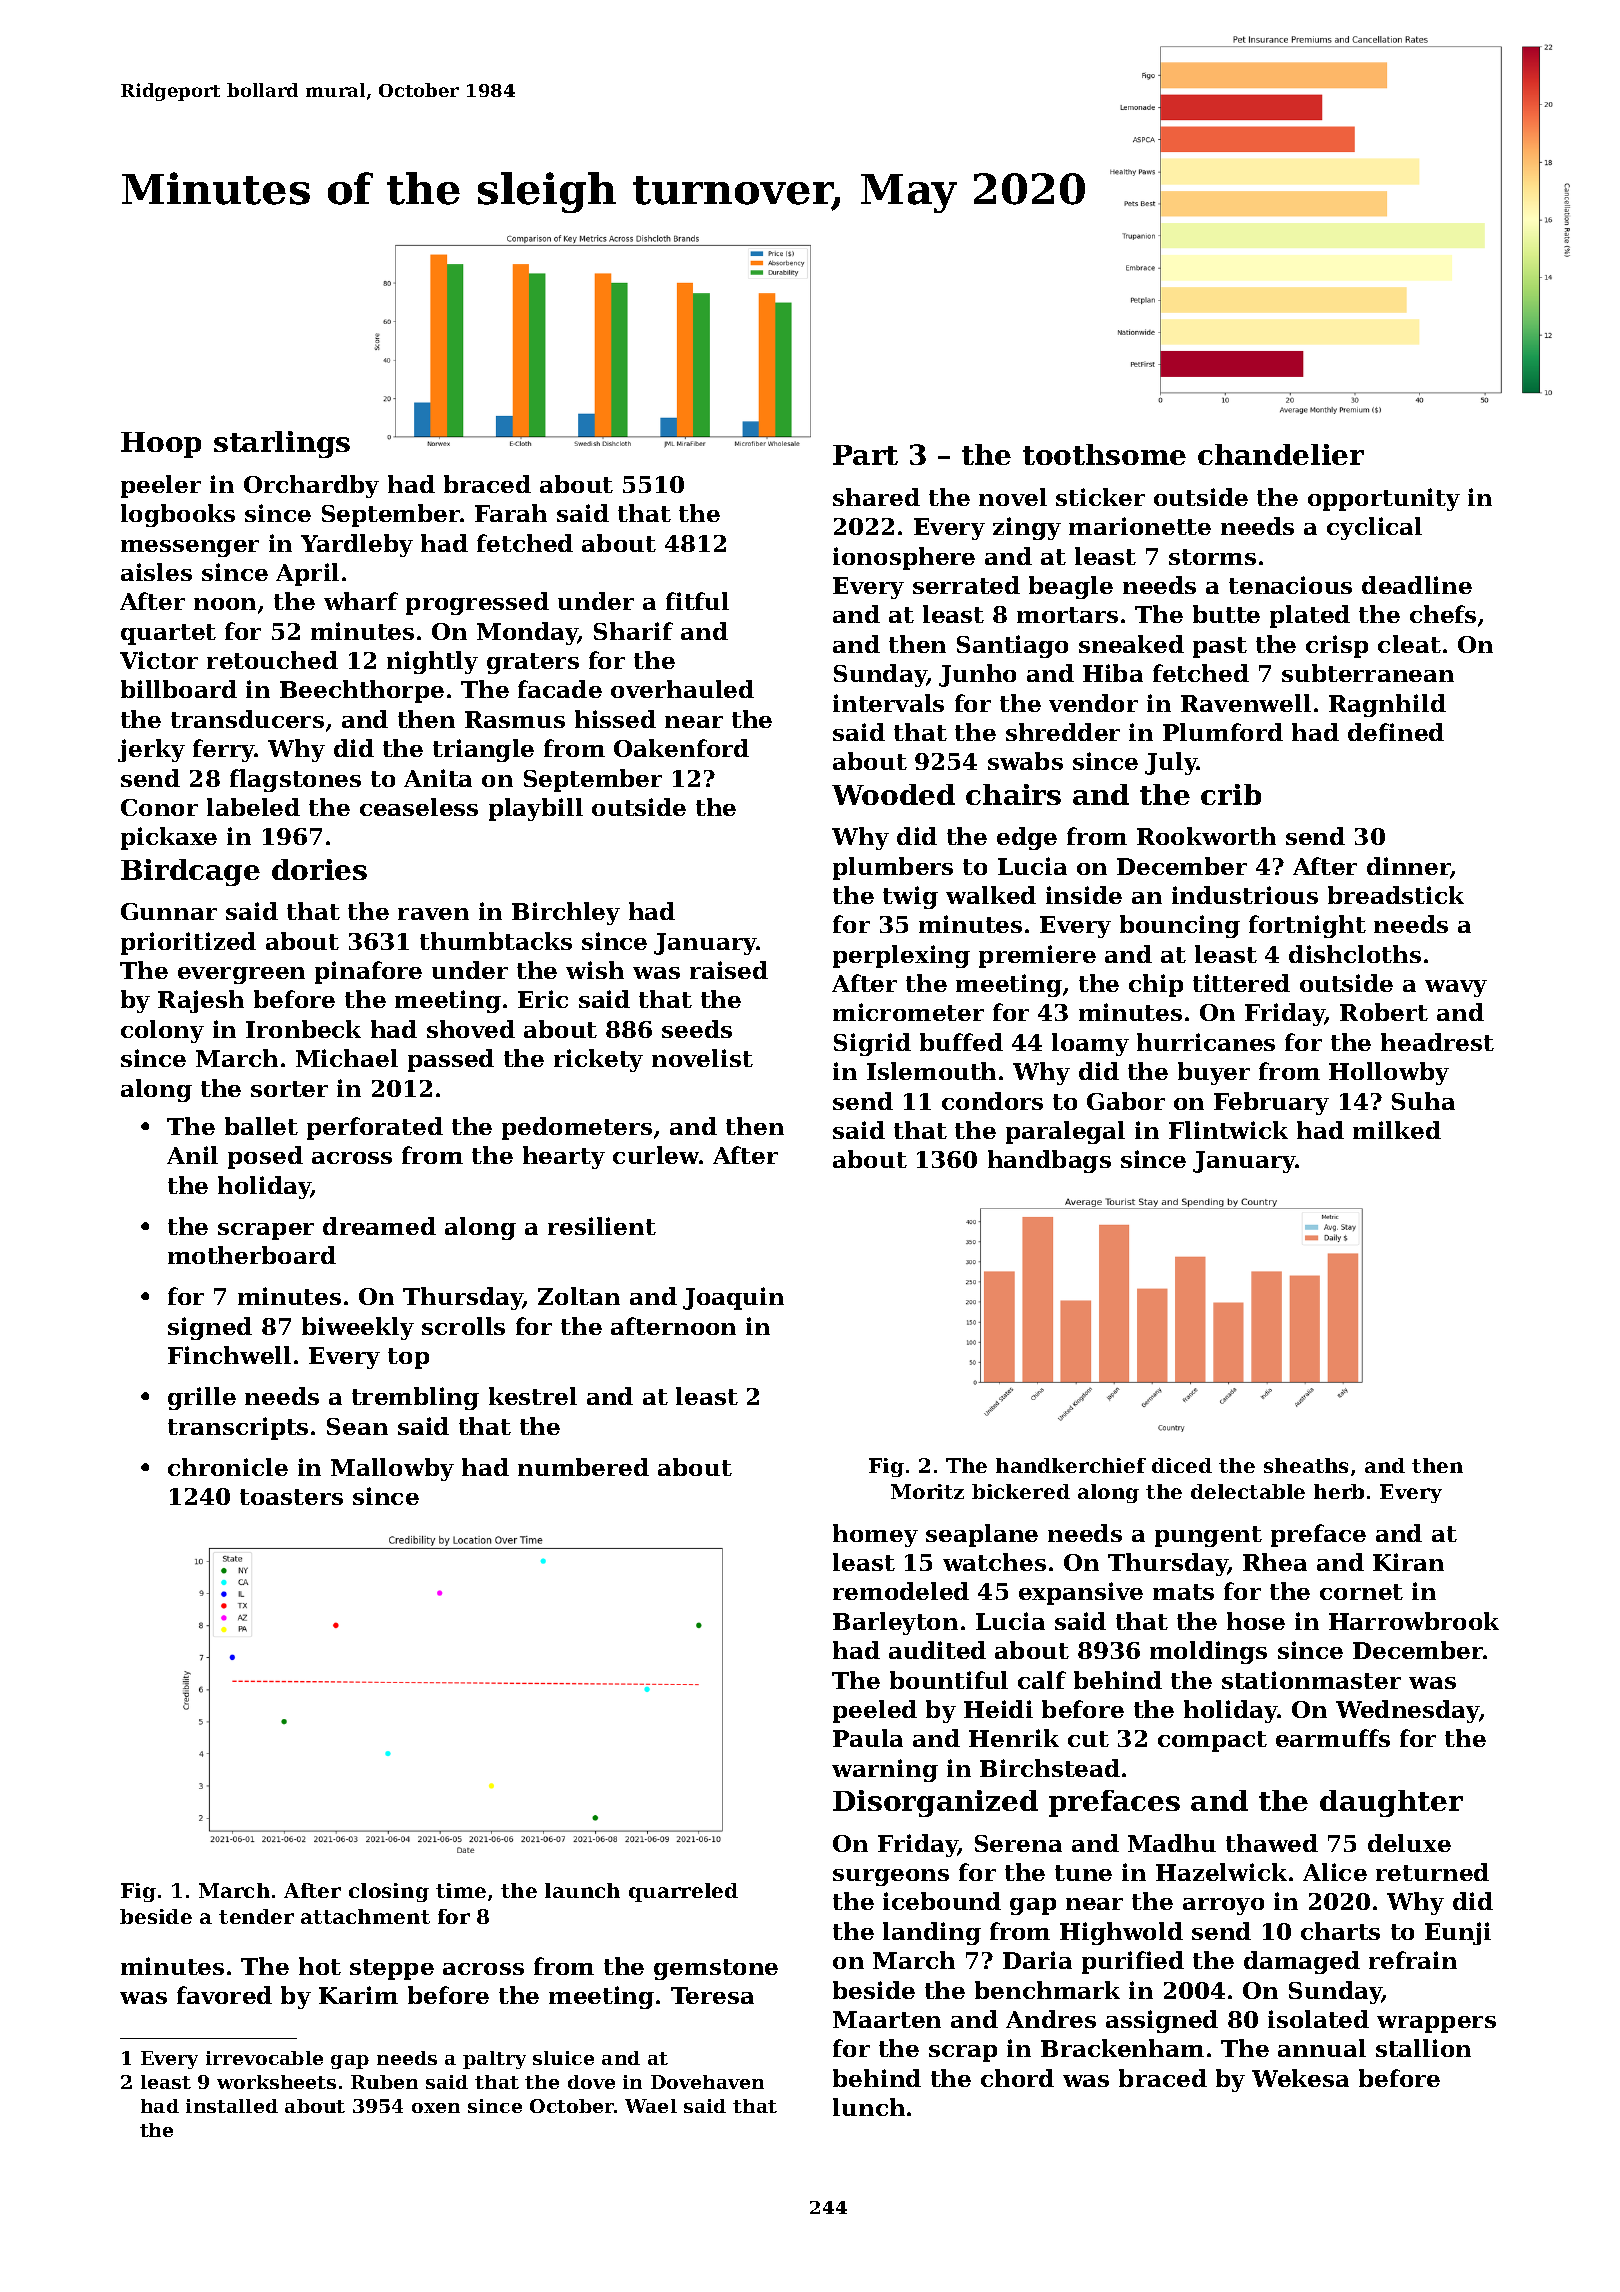 This screenshot has width=1620, height=2292. What do you see at coordinates (1182, 1465) in the screenshot?
I see `diced` at bounding box center [1182, 1465].
